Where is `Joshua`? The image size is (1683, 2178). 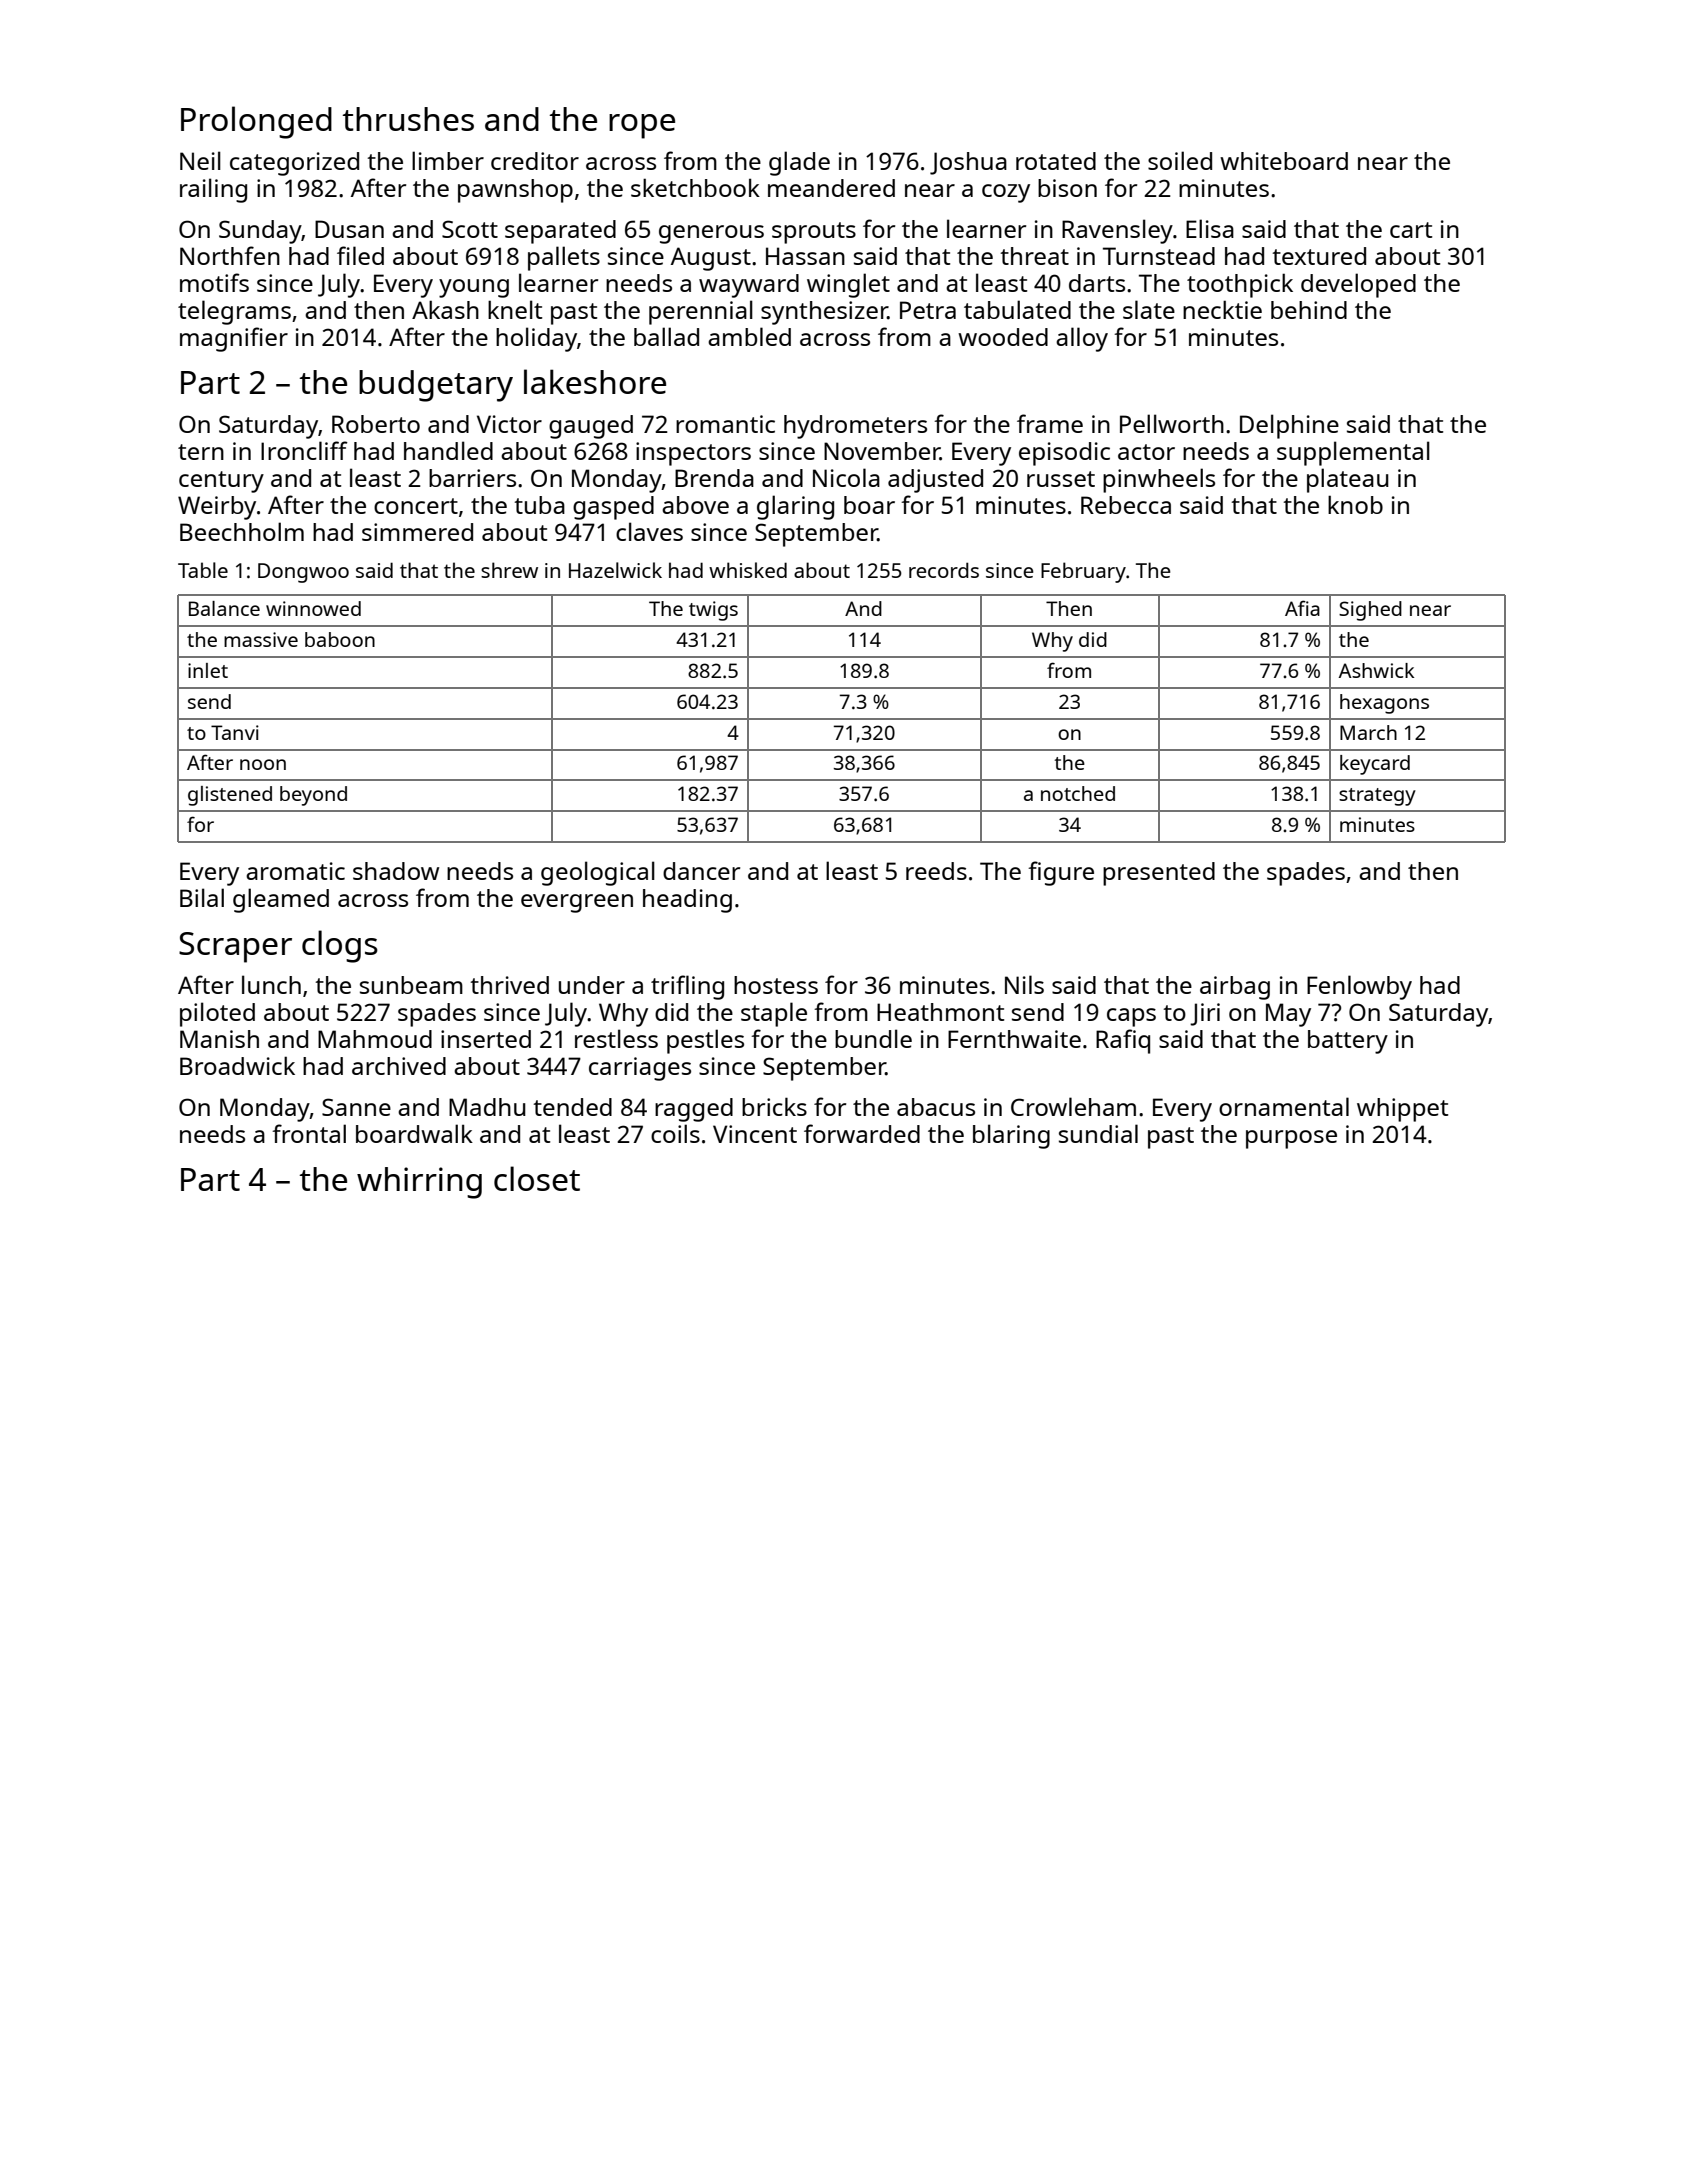
Joshua is located at coordinates (968, 163).
